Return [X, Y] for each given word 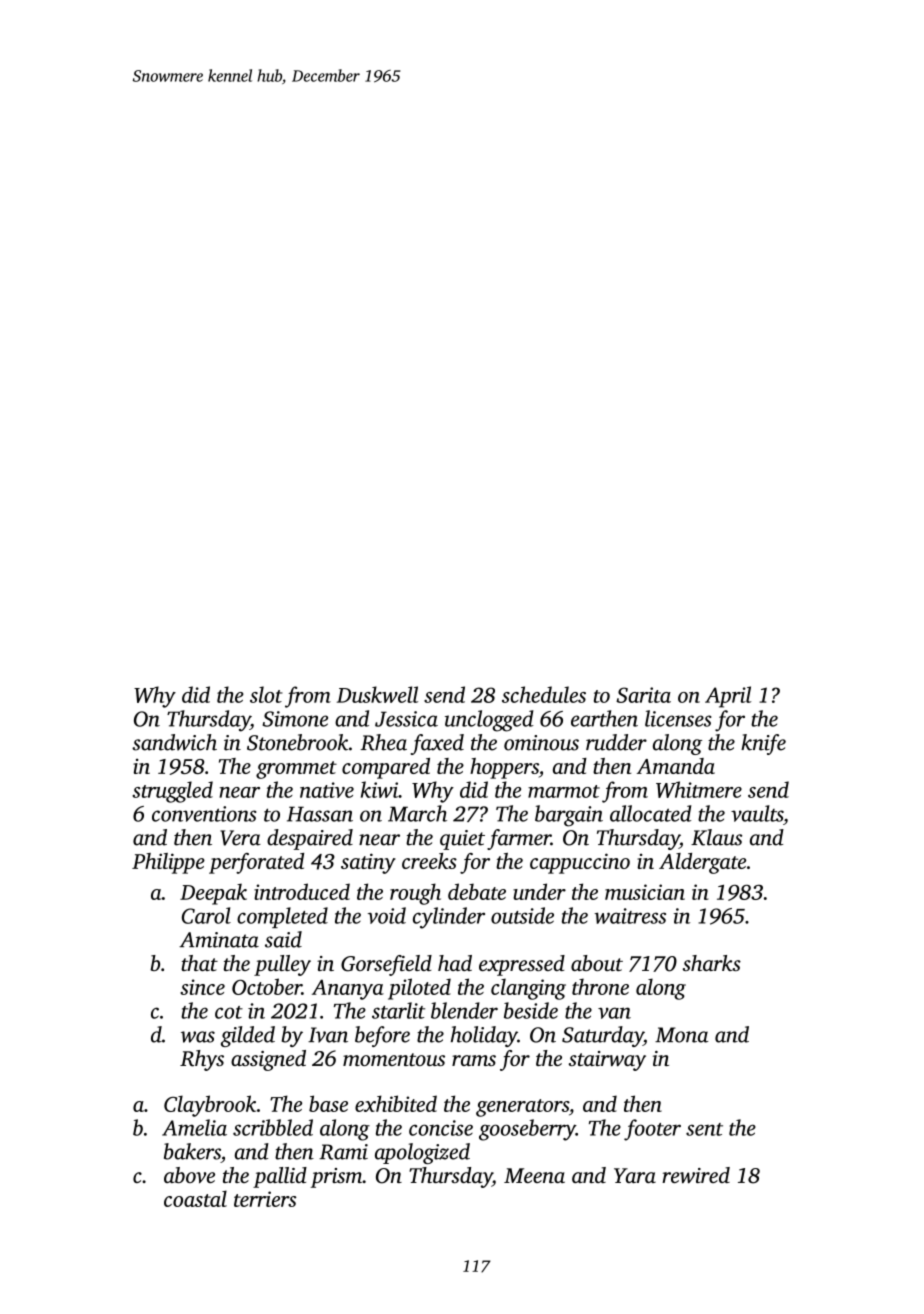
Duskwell [377, 694]
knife [763, 744]
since [202, 987]
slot [266, 694]
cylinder [449, 918]
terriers [265, 1199]
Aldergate [702, 863]
